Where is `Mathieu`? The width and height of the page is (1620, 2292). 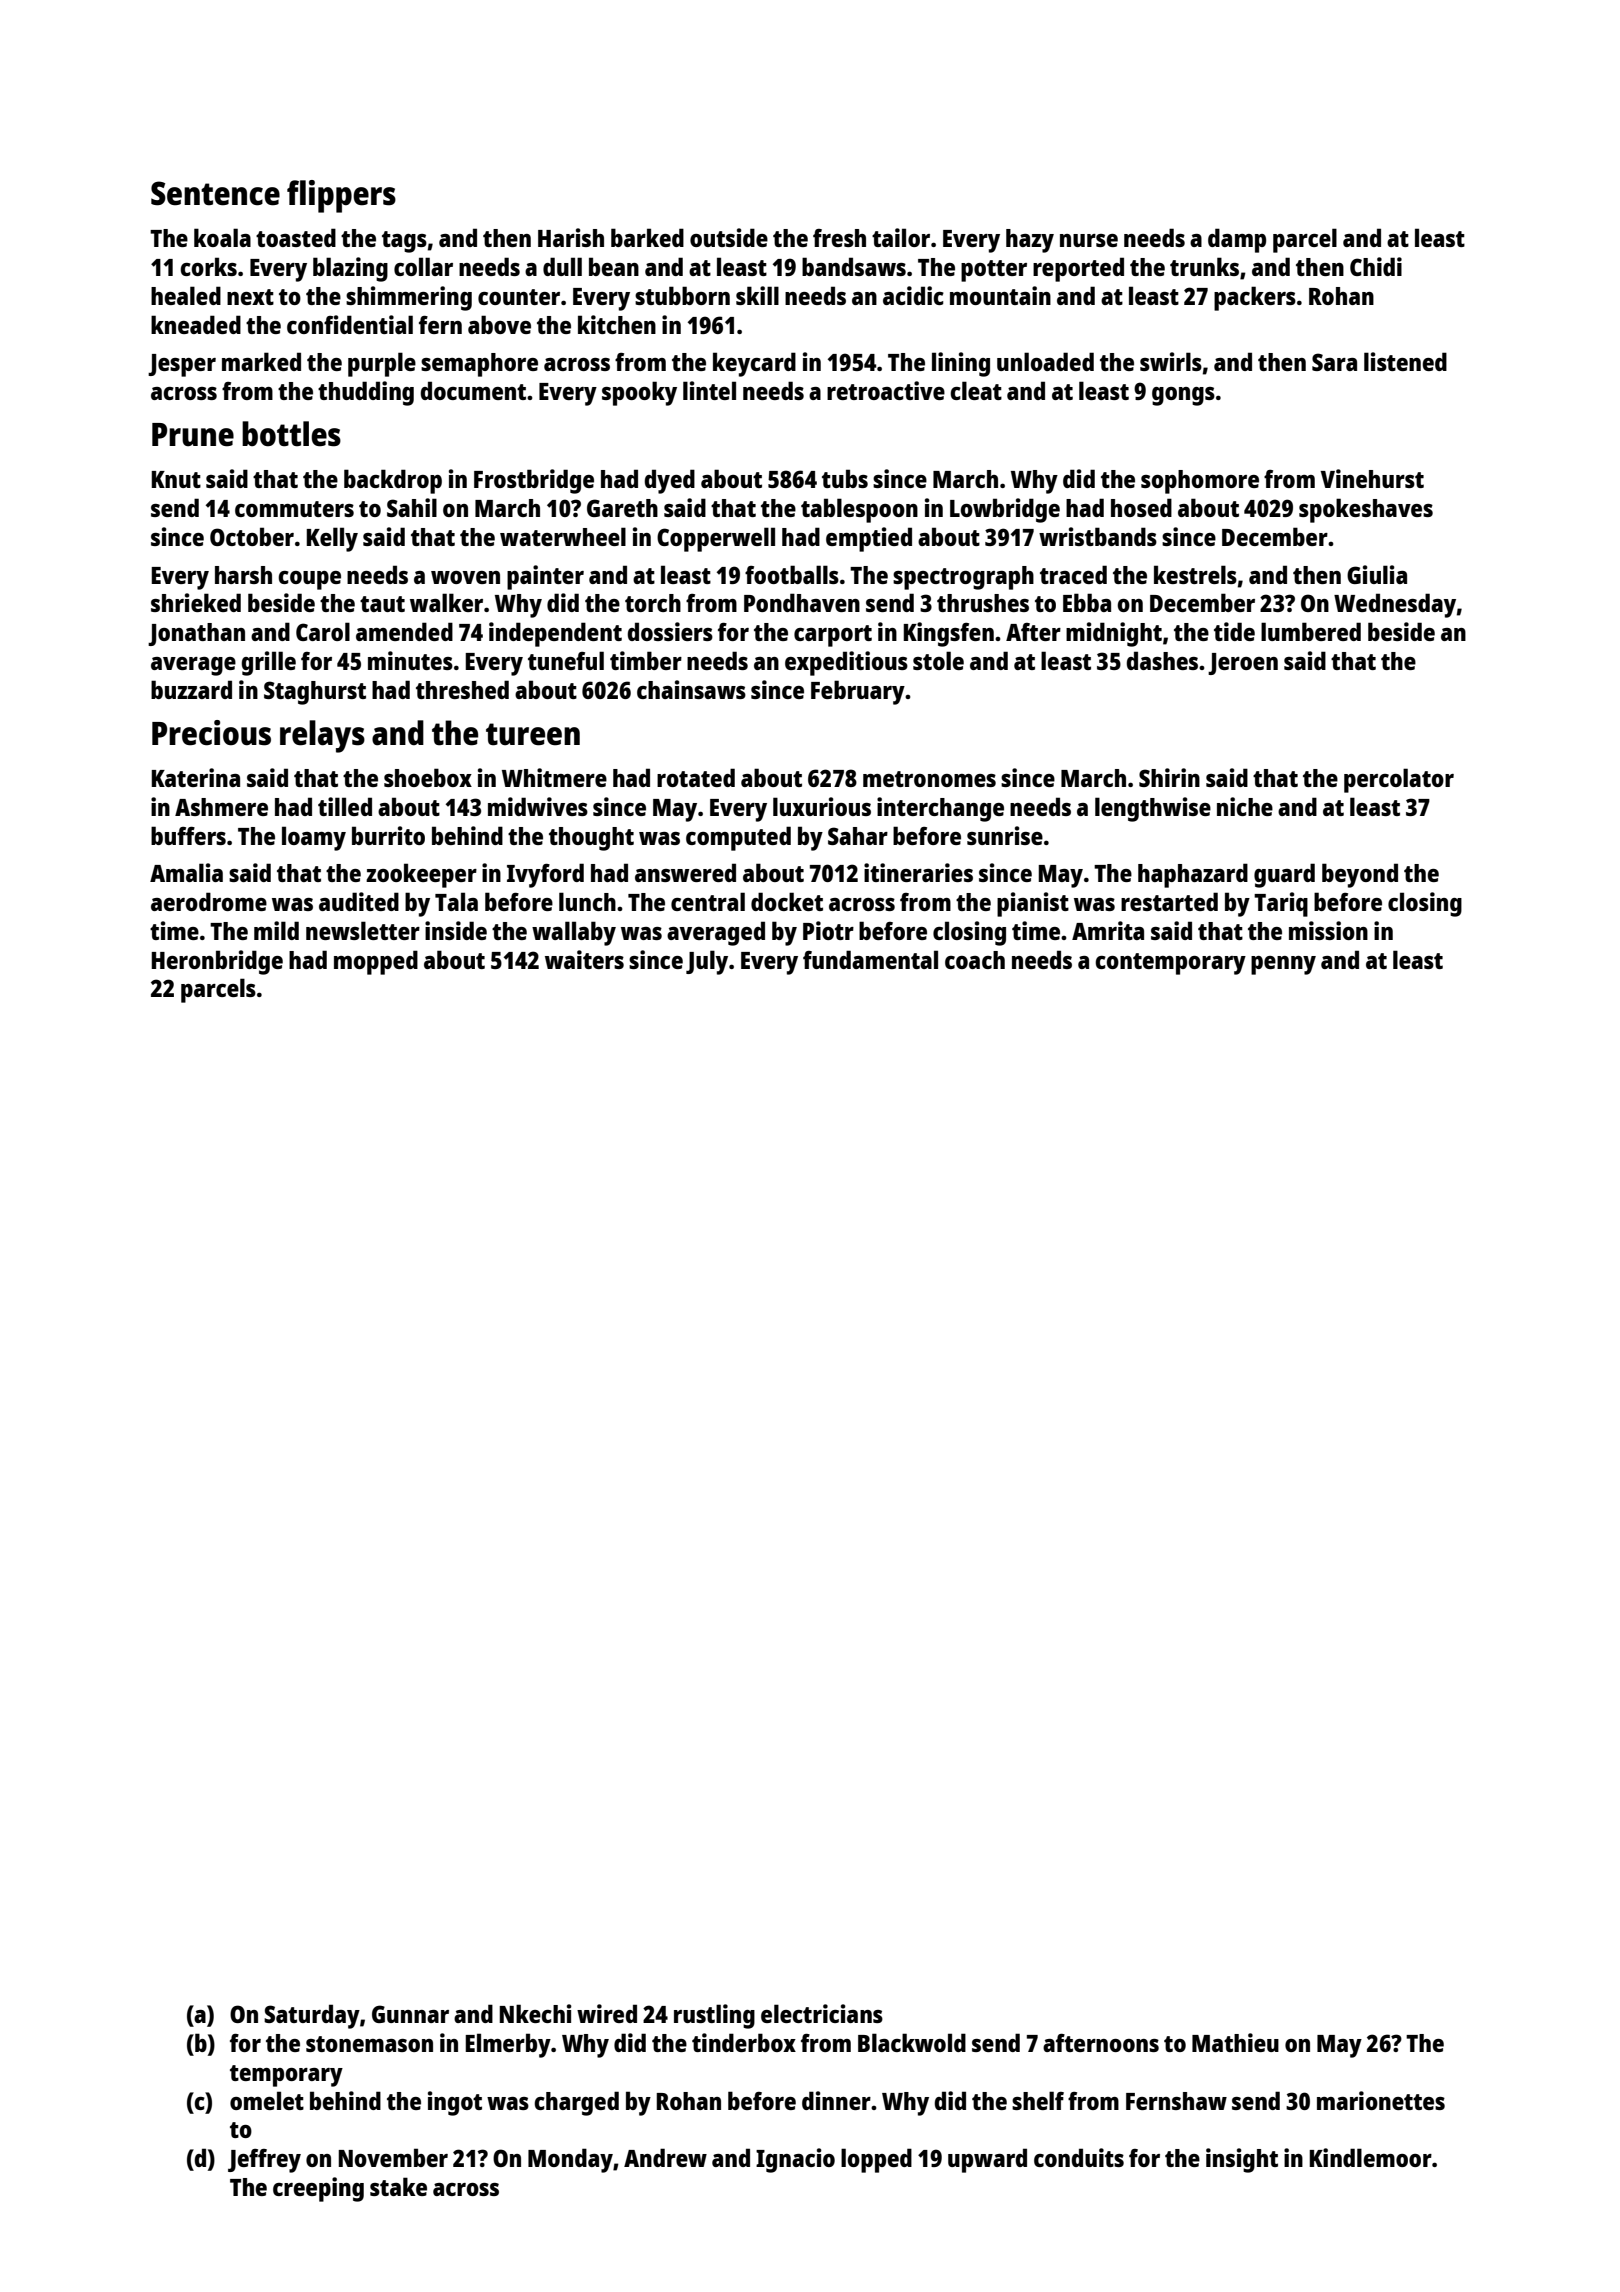
Mathieu is located at coordinates (1235, 2042).
